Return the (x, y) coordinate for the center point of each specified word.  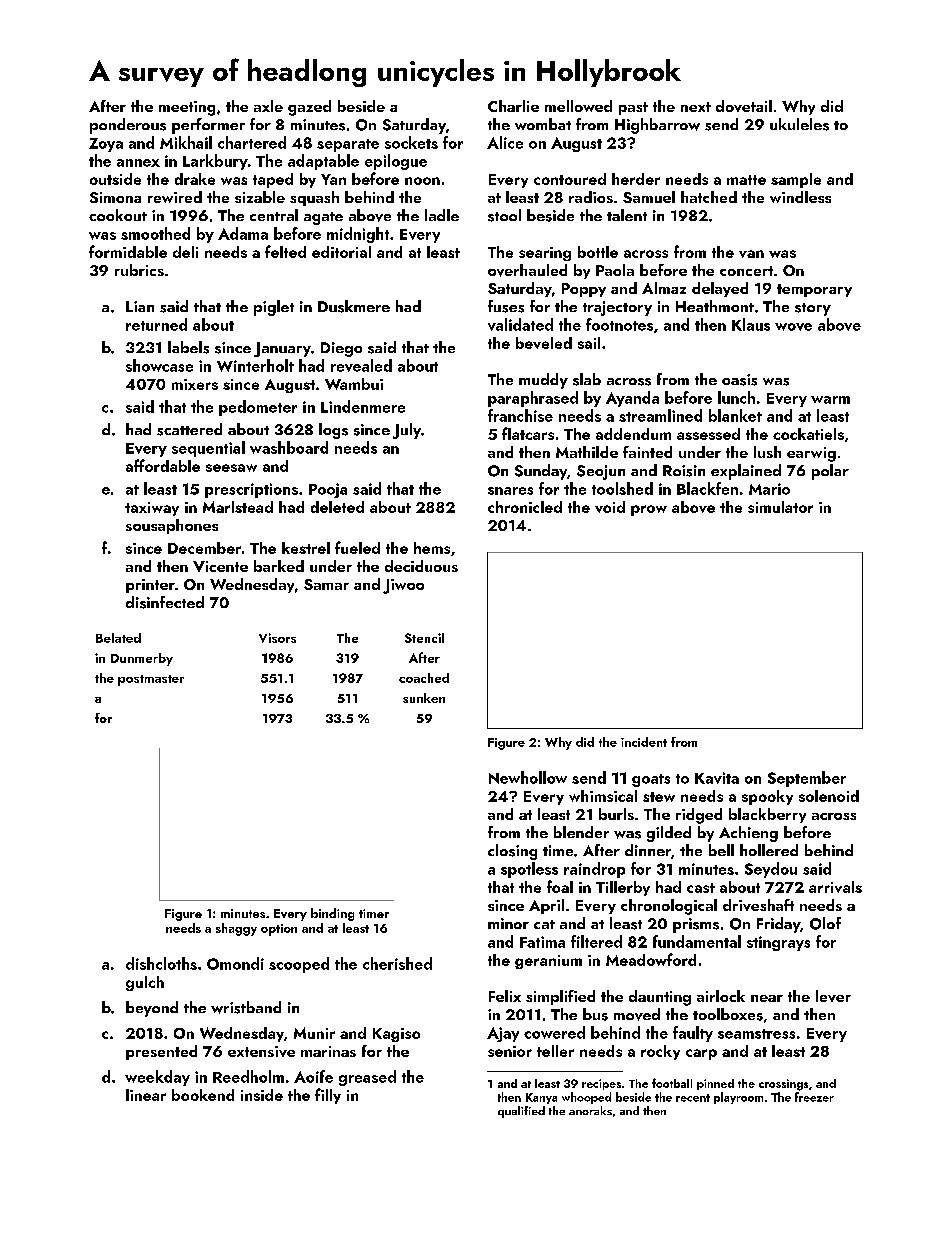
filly (328, 1096)
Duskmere (354, 306)
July (407, 431)
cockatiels (808, 434)
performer (208, 126)
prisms (696, 925)
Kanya (541, 1098)
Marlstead (238, 507)
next (696, 107)
